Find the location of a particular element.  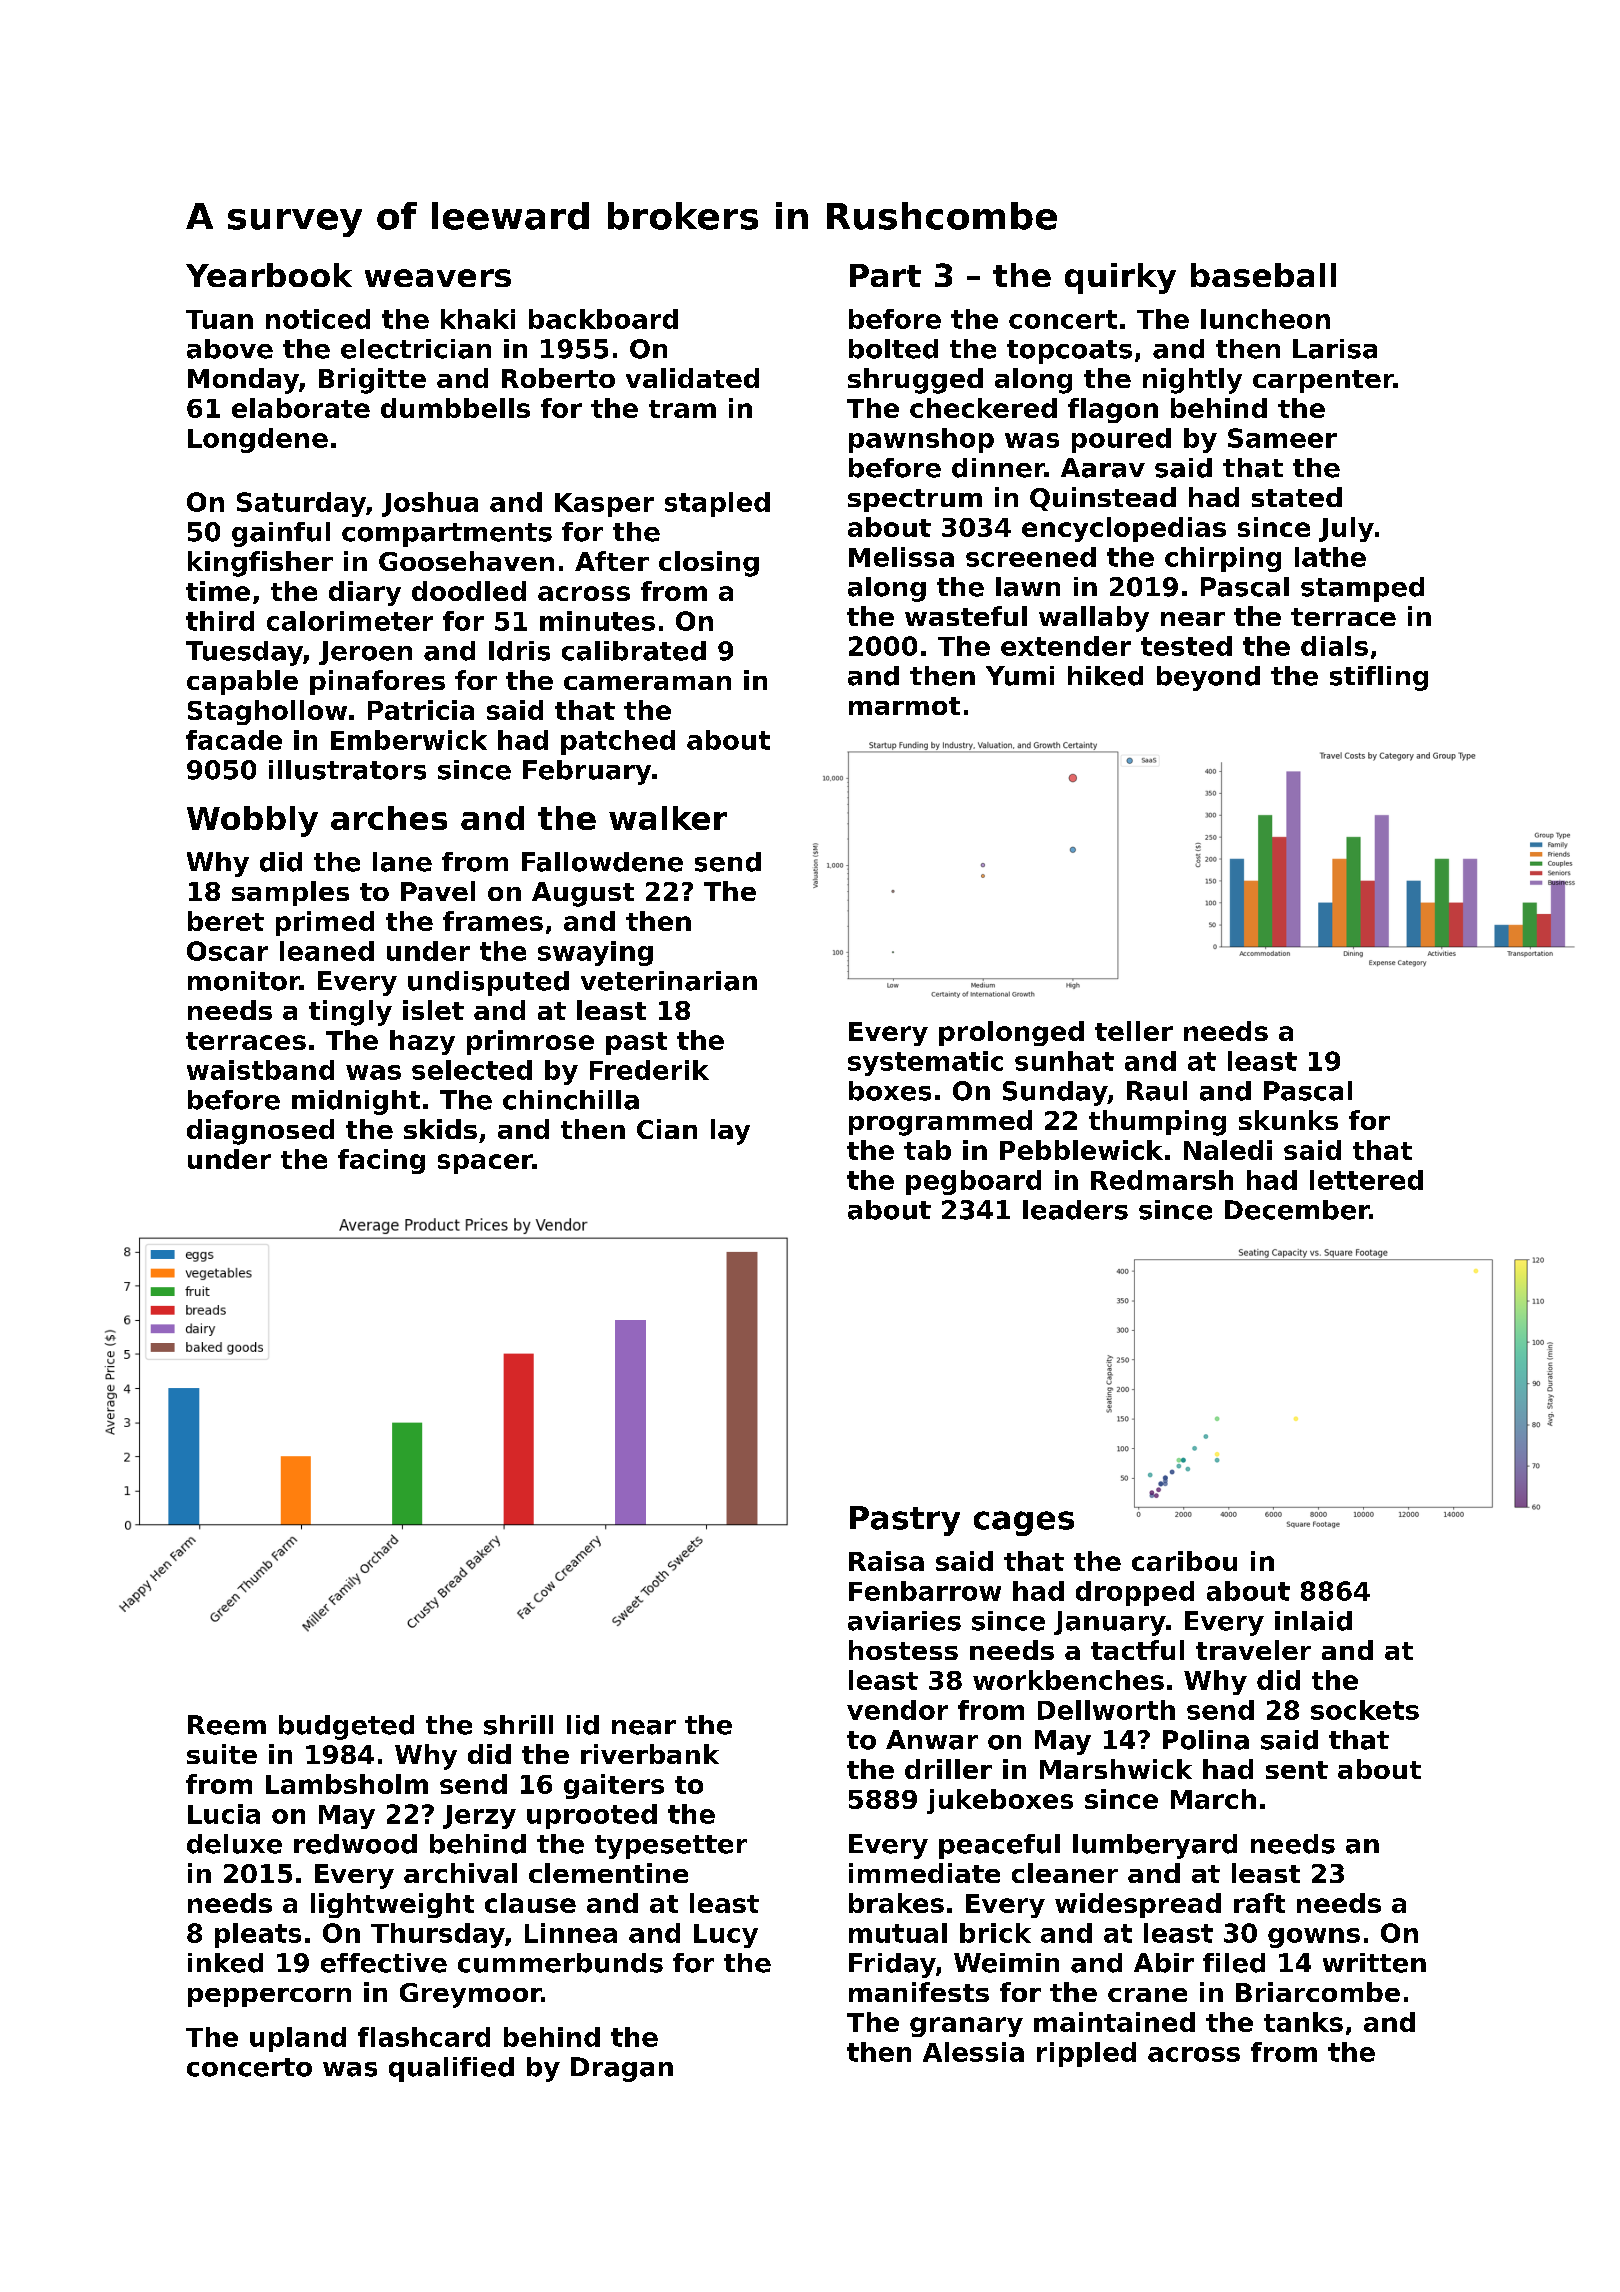

rippled is located at coordinates (1086, 2054).
